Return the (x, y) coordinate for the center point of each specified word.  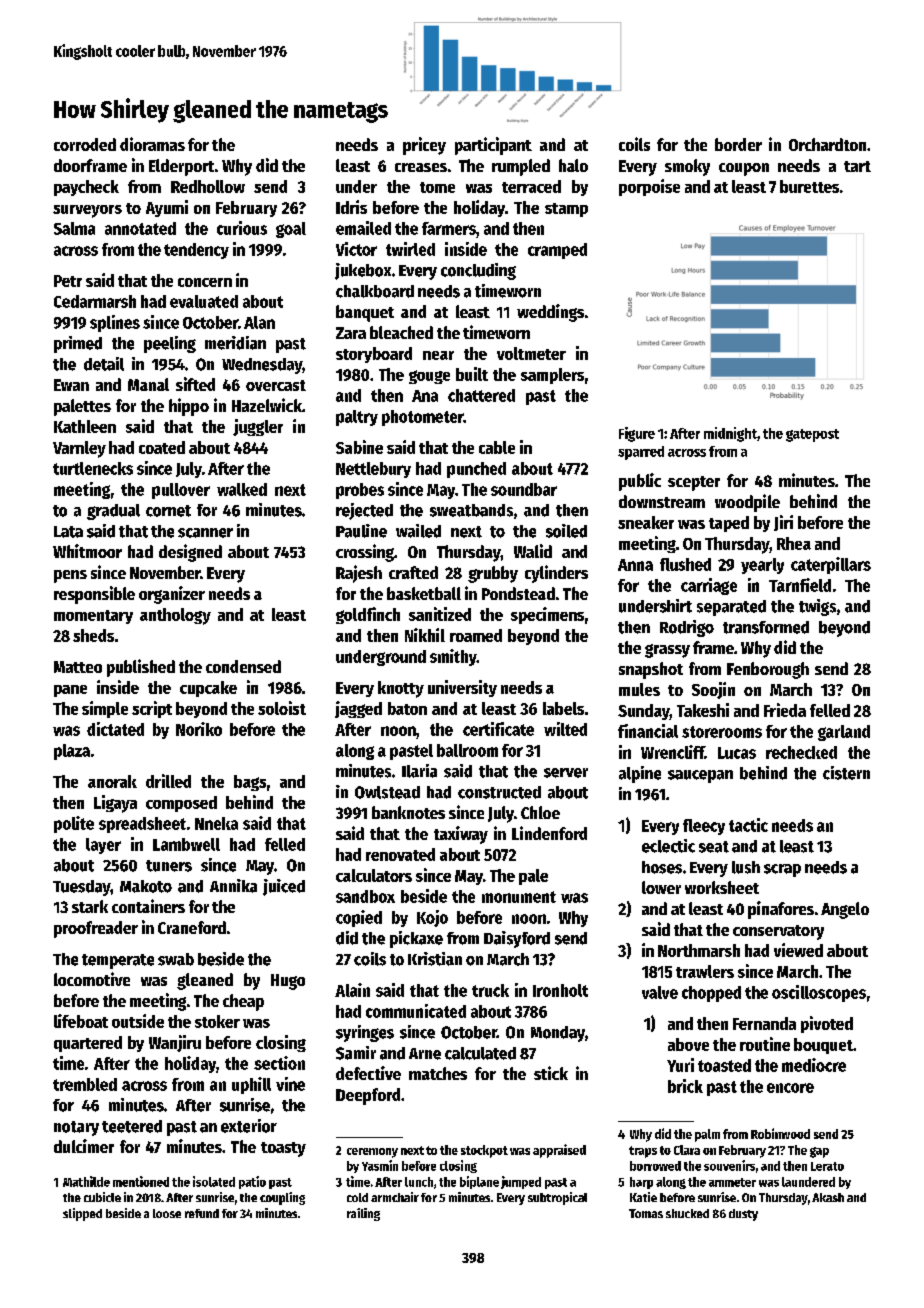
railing (363, 1214)
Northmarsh (699, 950)
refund (202, 1213)
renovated (400, 854)
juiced (284, 887)
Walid (533, 551)
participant (493, 146)
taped (729, 524)
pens (70, 576)
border (738, 144)
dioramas (152, 144)
